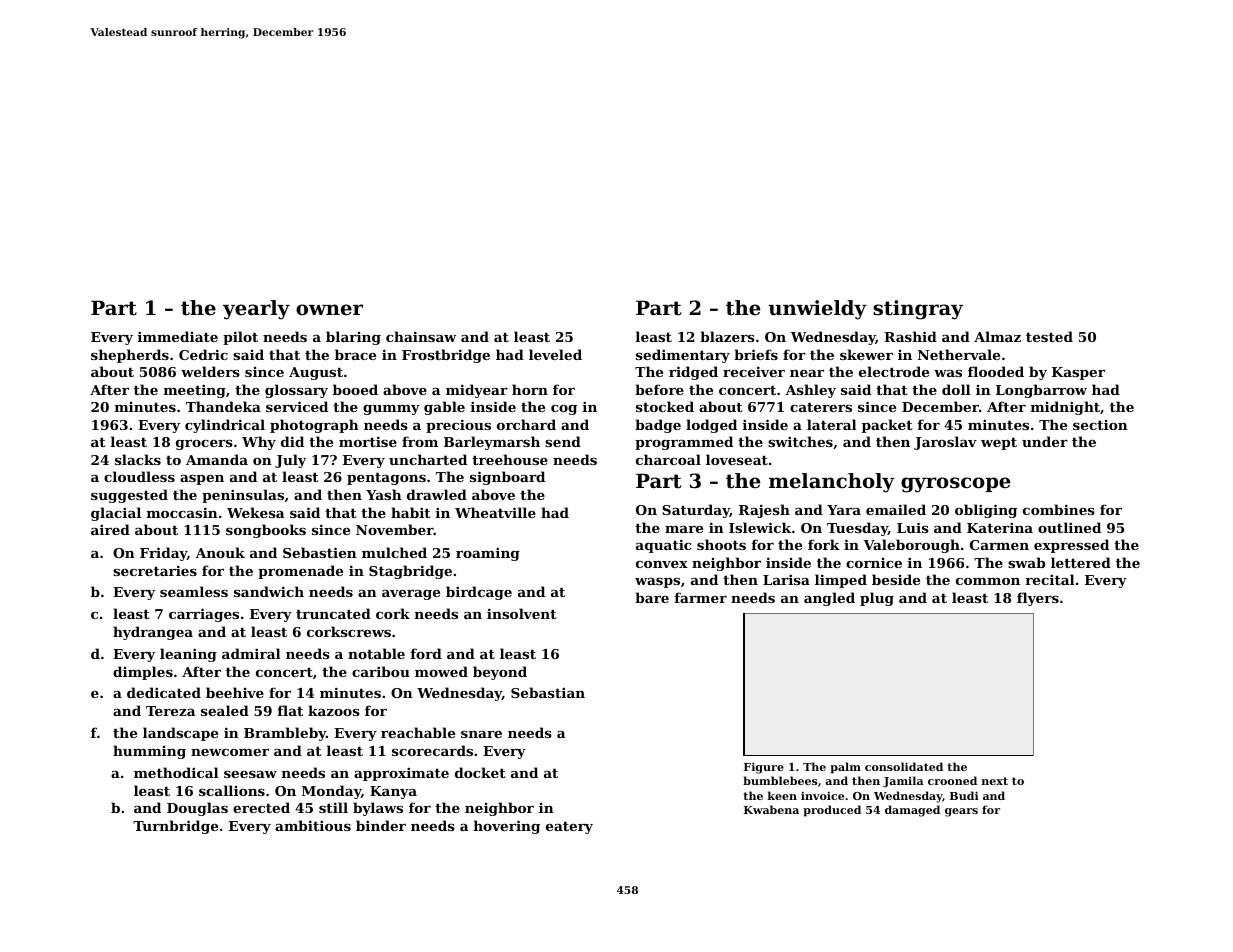 The image size is (1233, 952). I want to click on Turnbridge, so click(175, 827).
